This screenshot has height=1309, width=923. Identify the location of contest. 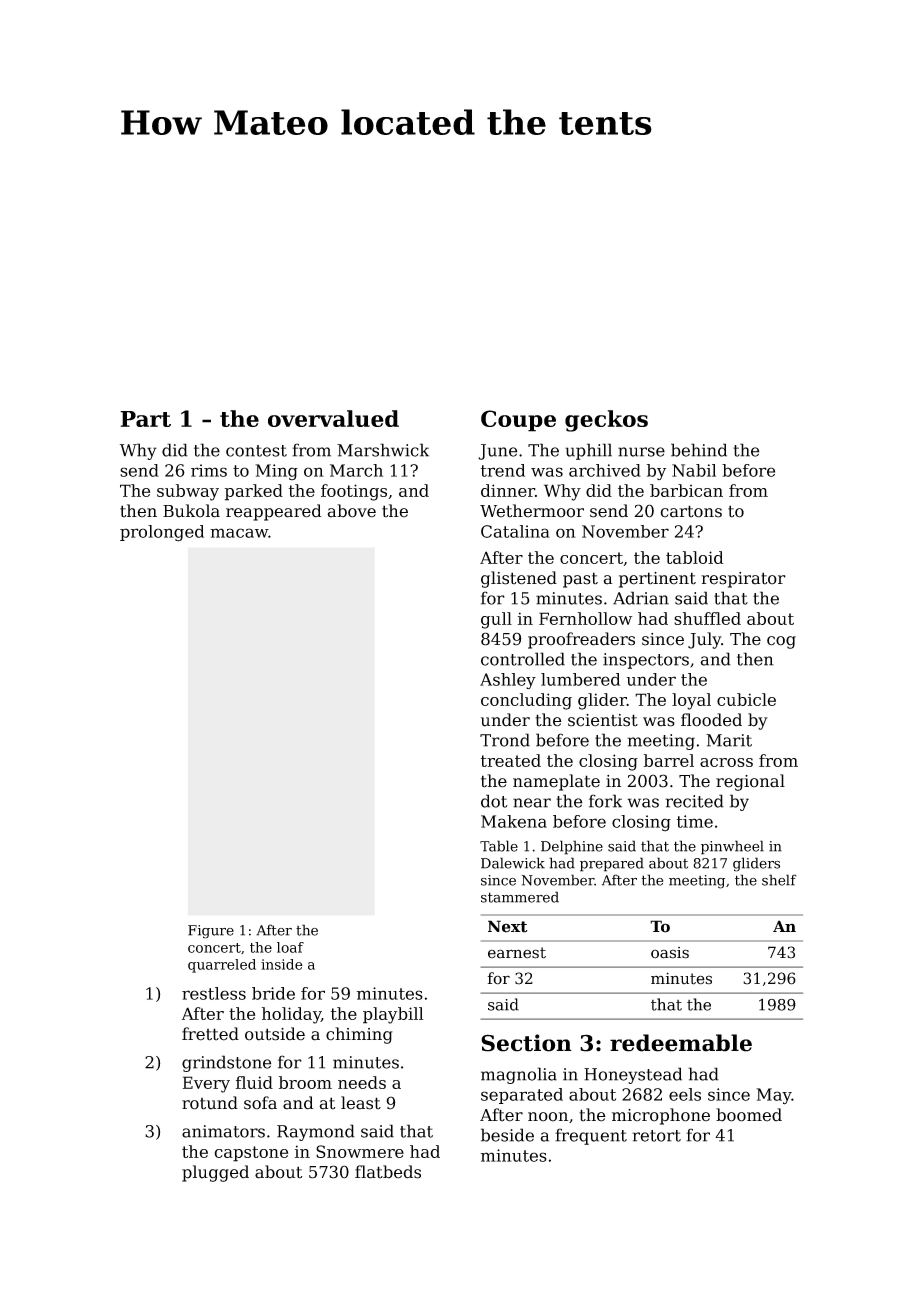
(256, 451).
